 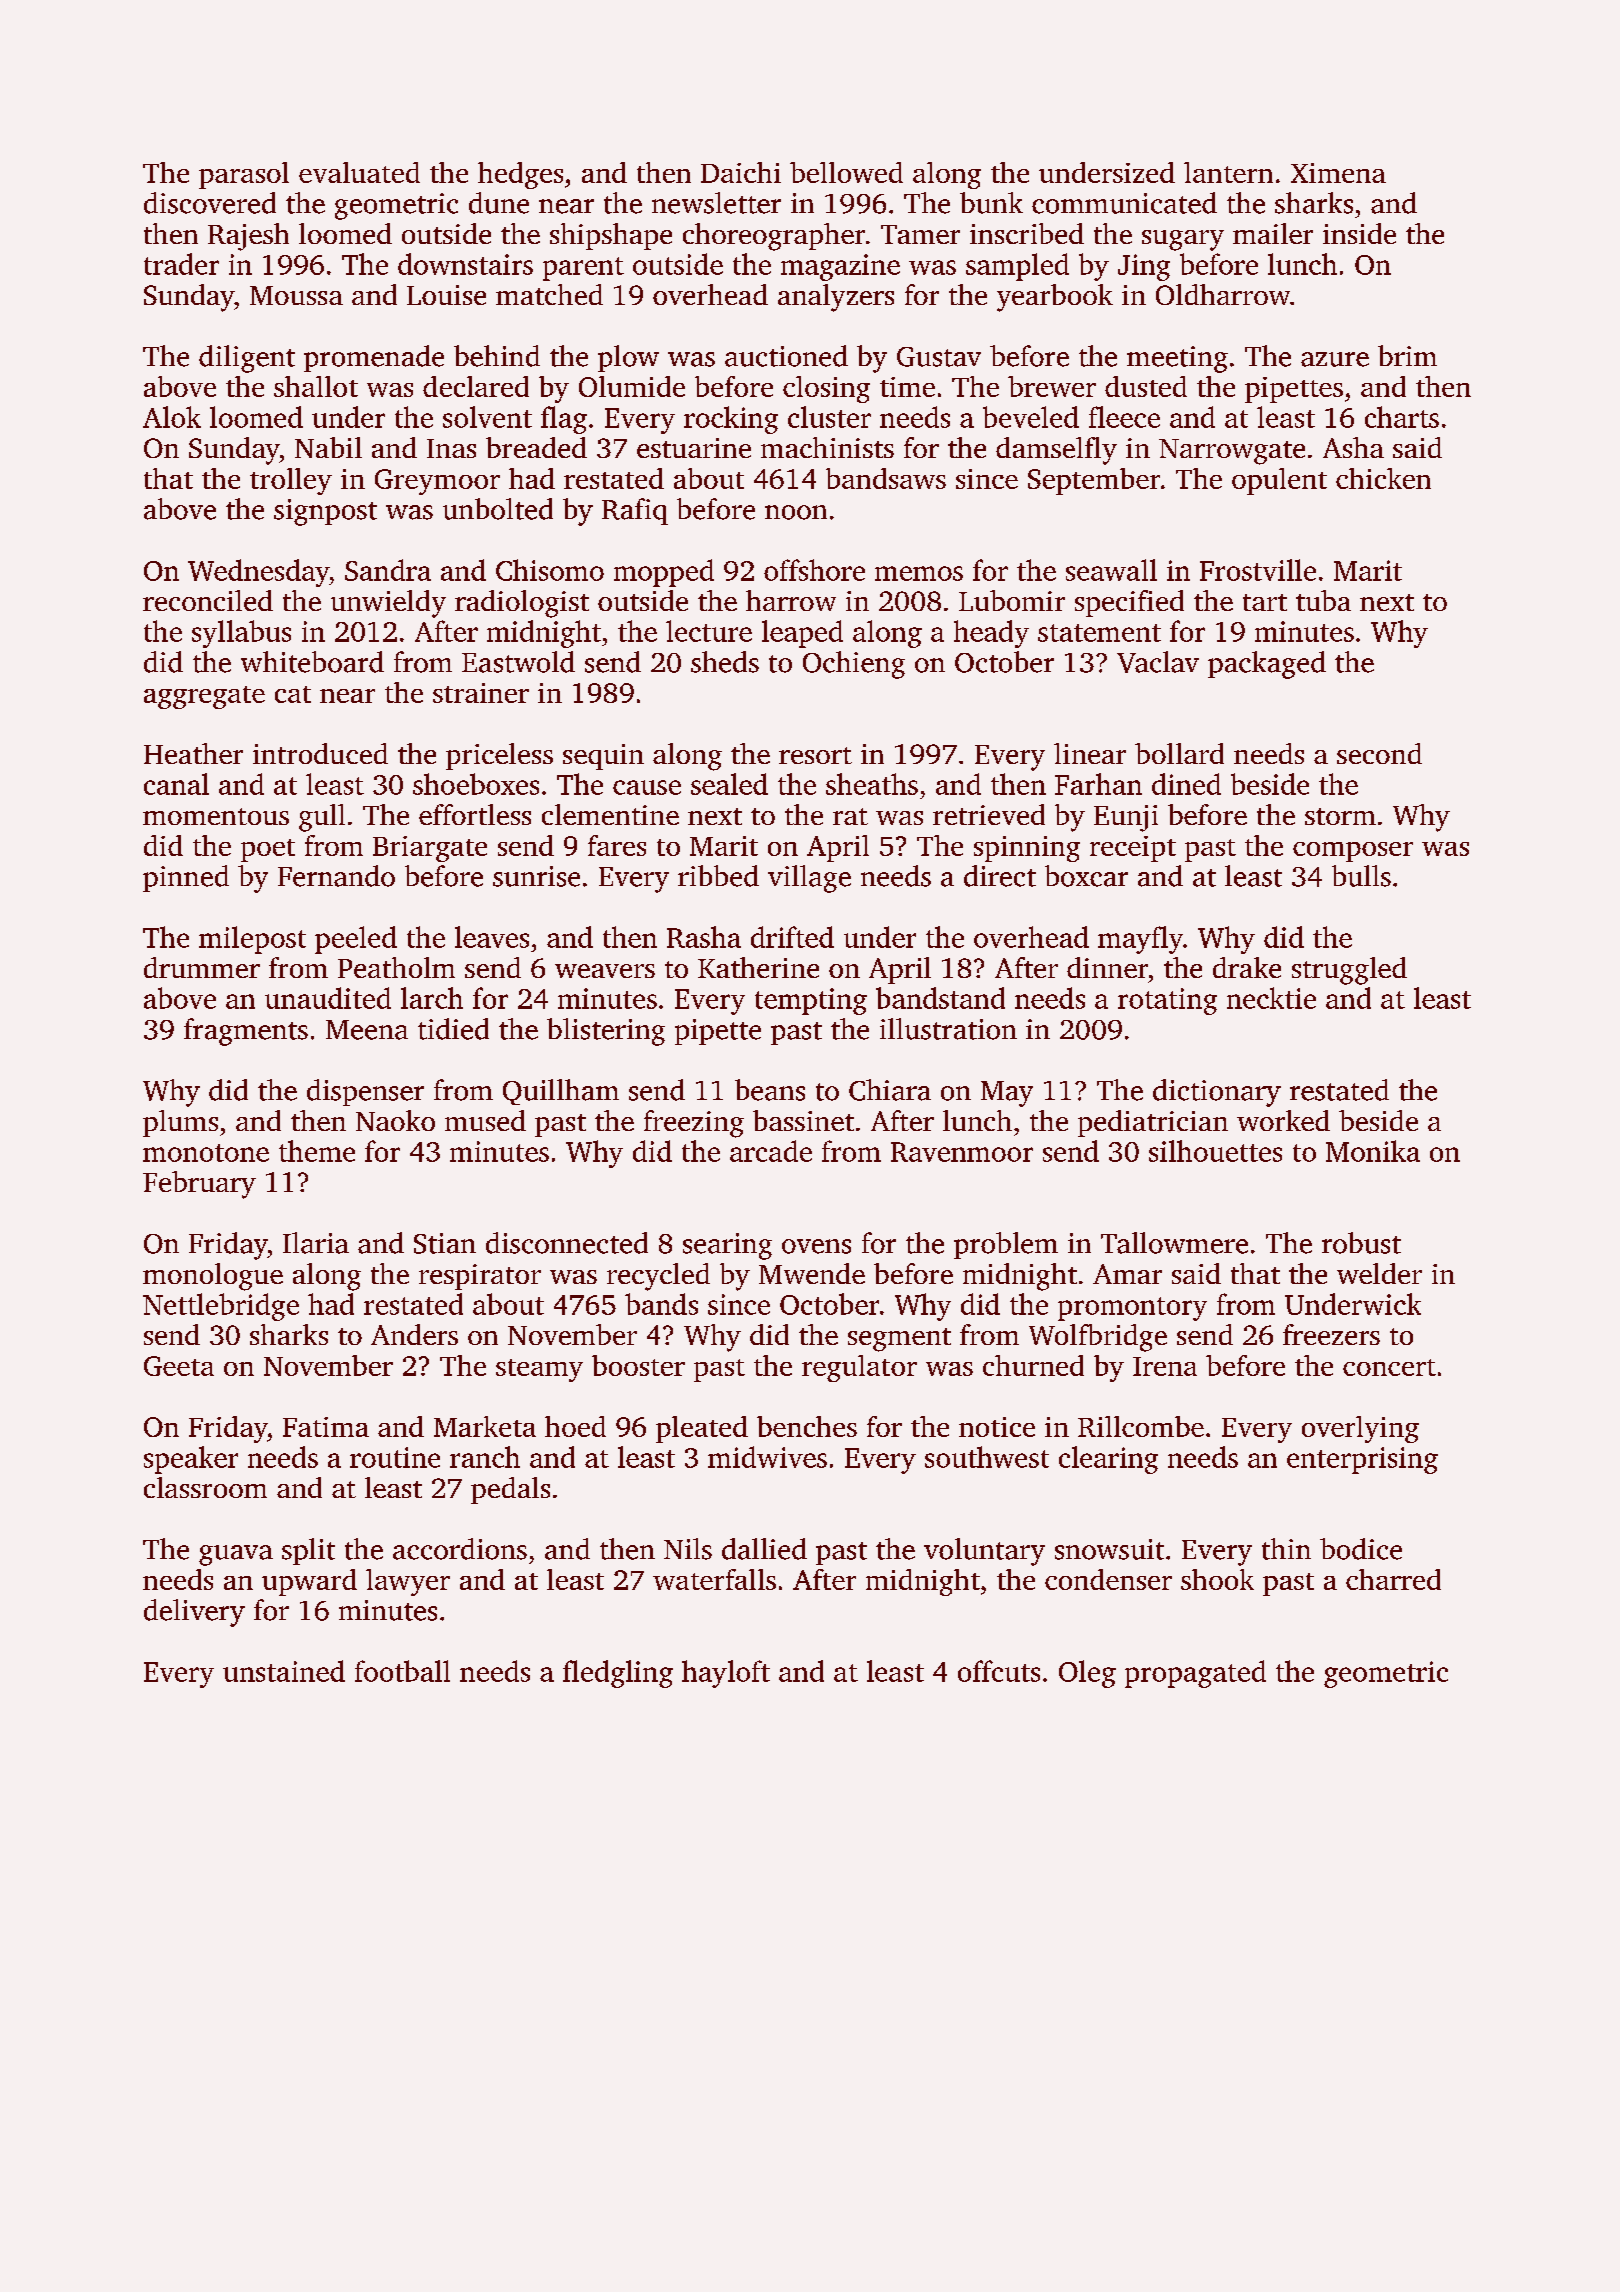 I want to click on beans, so click(x=770, y=1090).
